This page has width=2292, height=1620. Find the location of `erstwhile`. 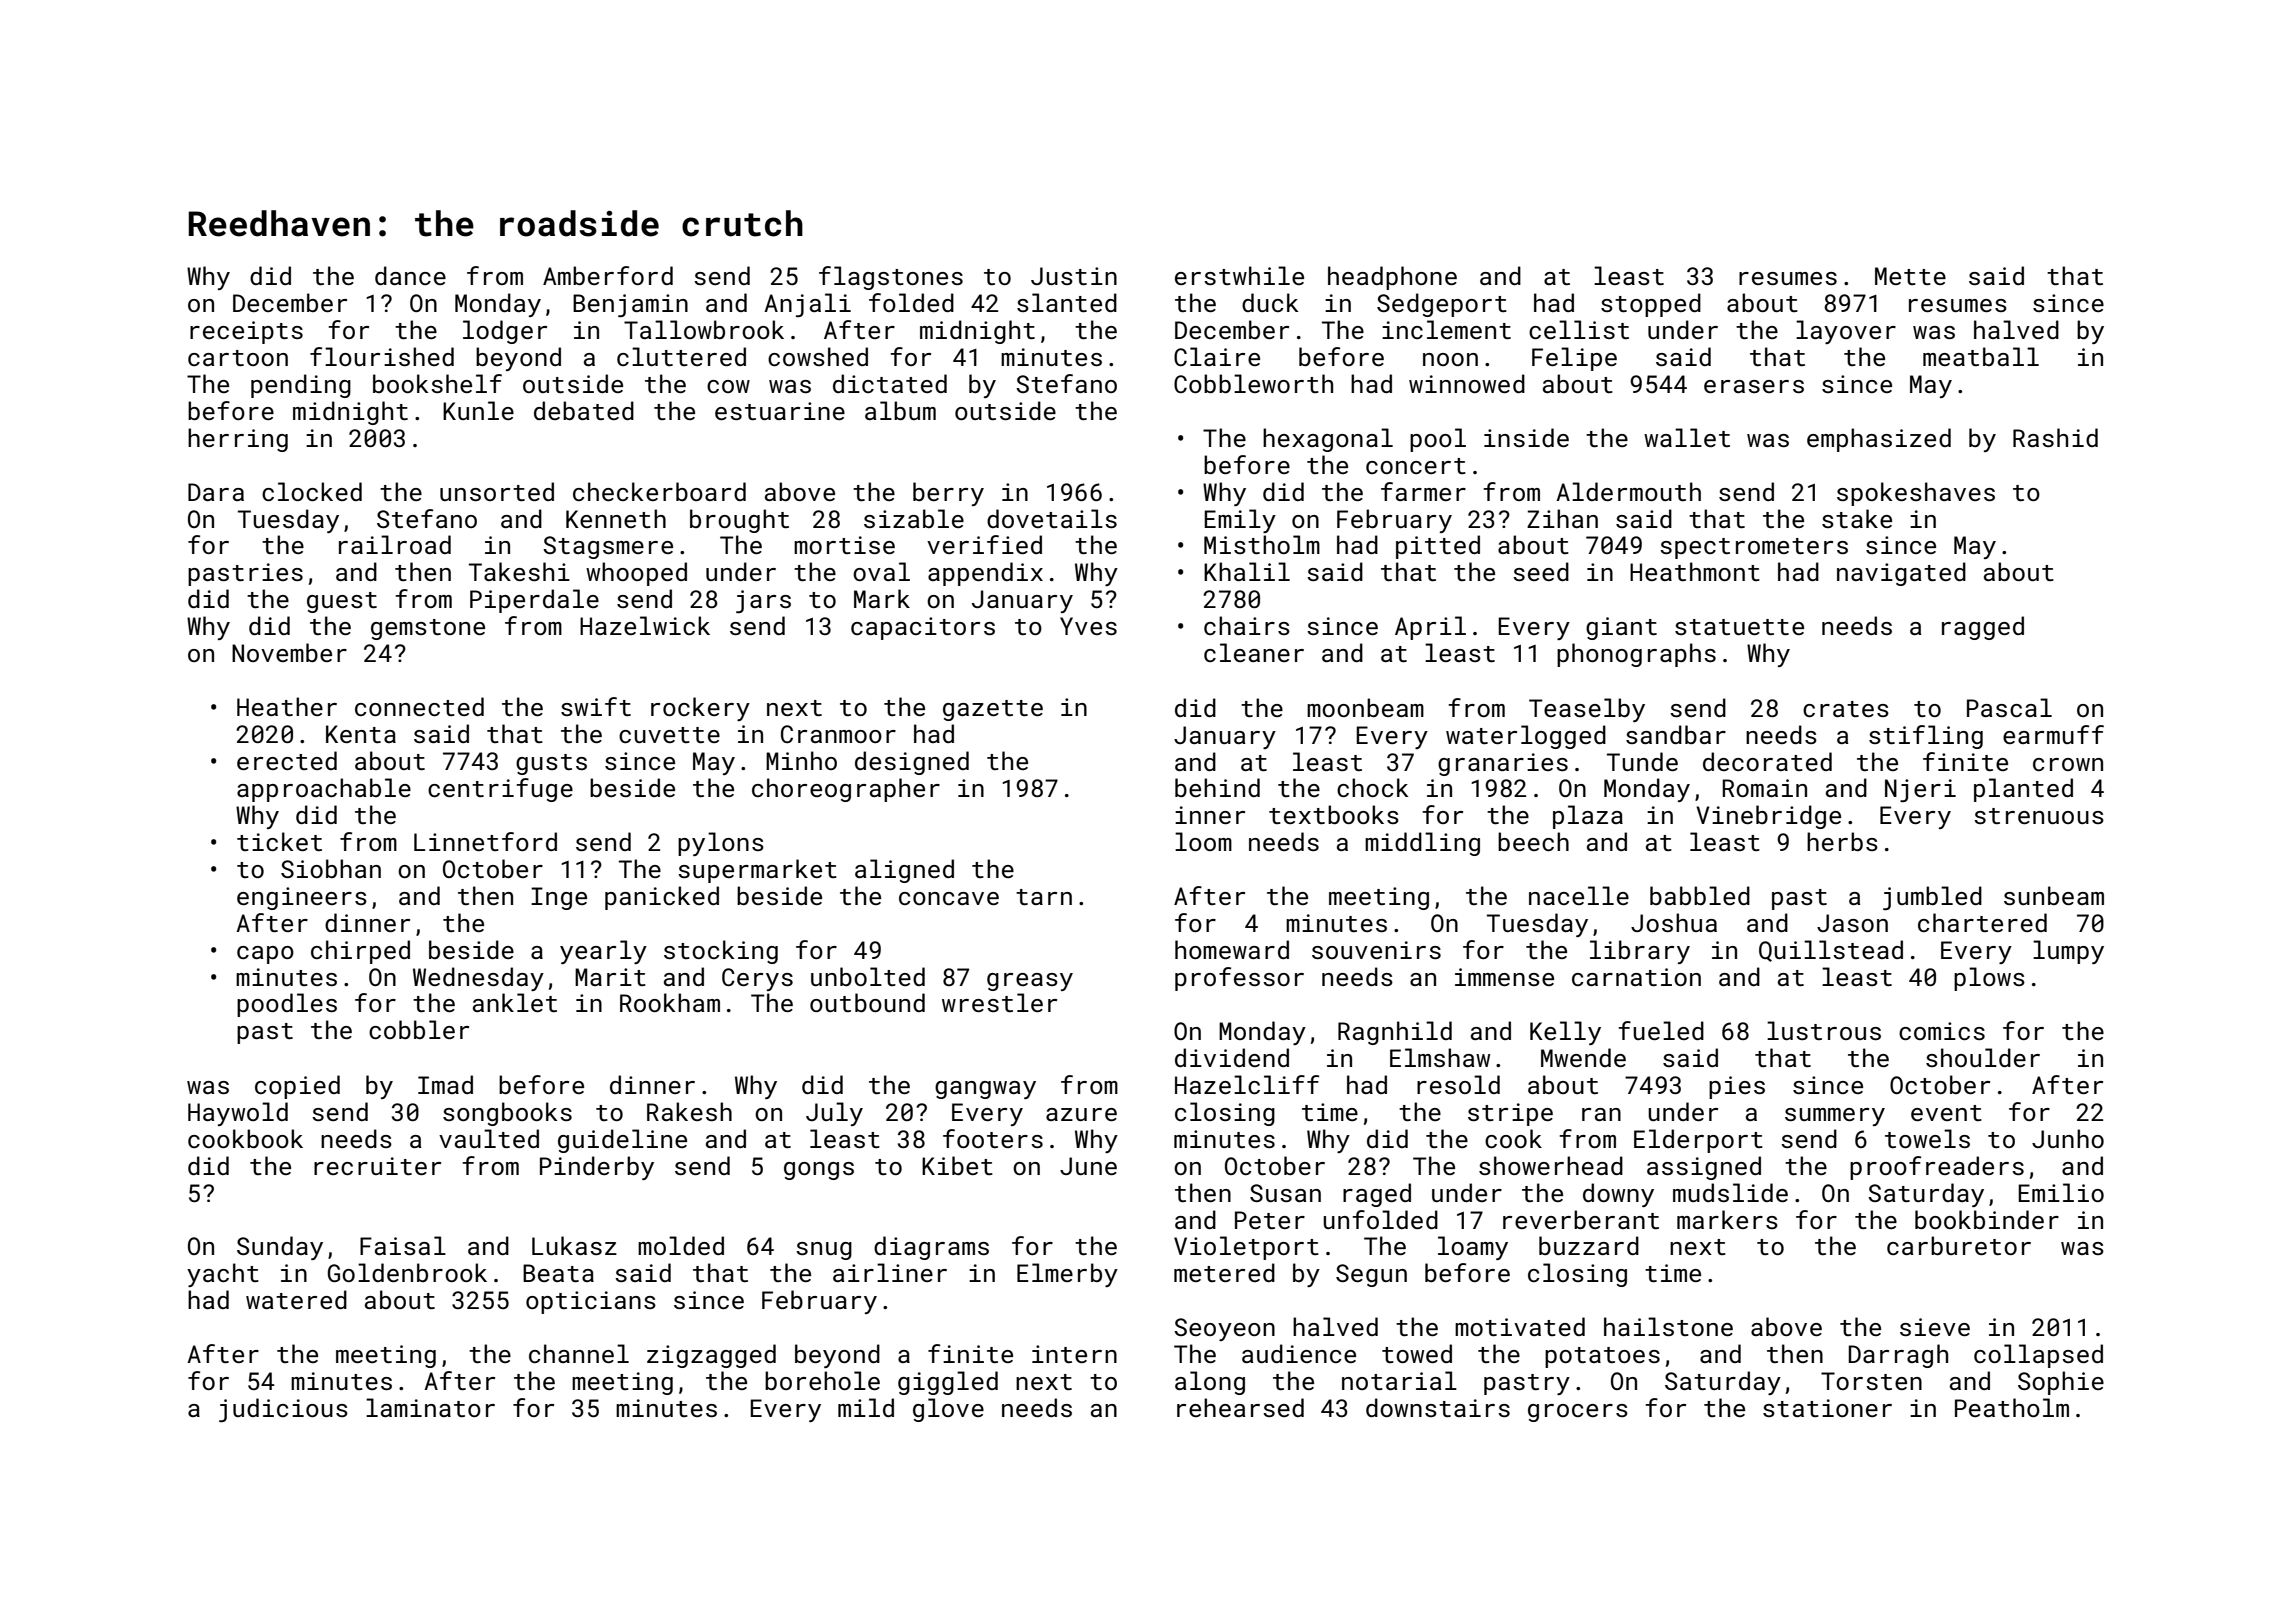

erstwhile is located at coordinates (1239, 275).
